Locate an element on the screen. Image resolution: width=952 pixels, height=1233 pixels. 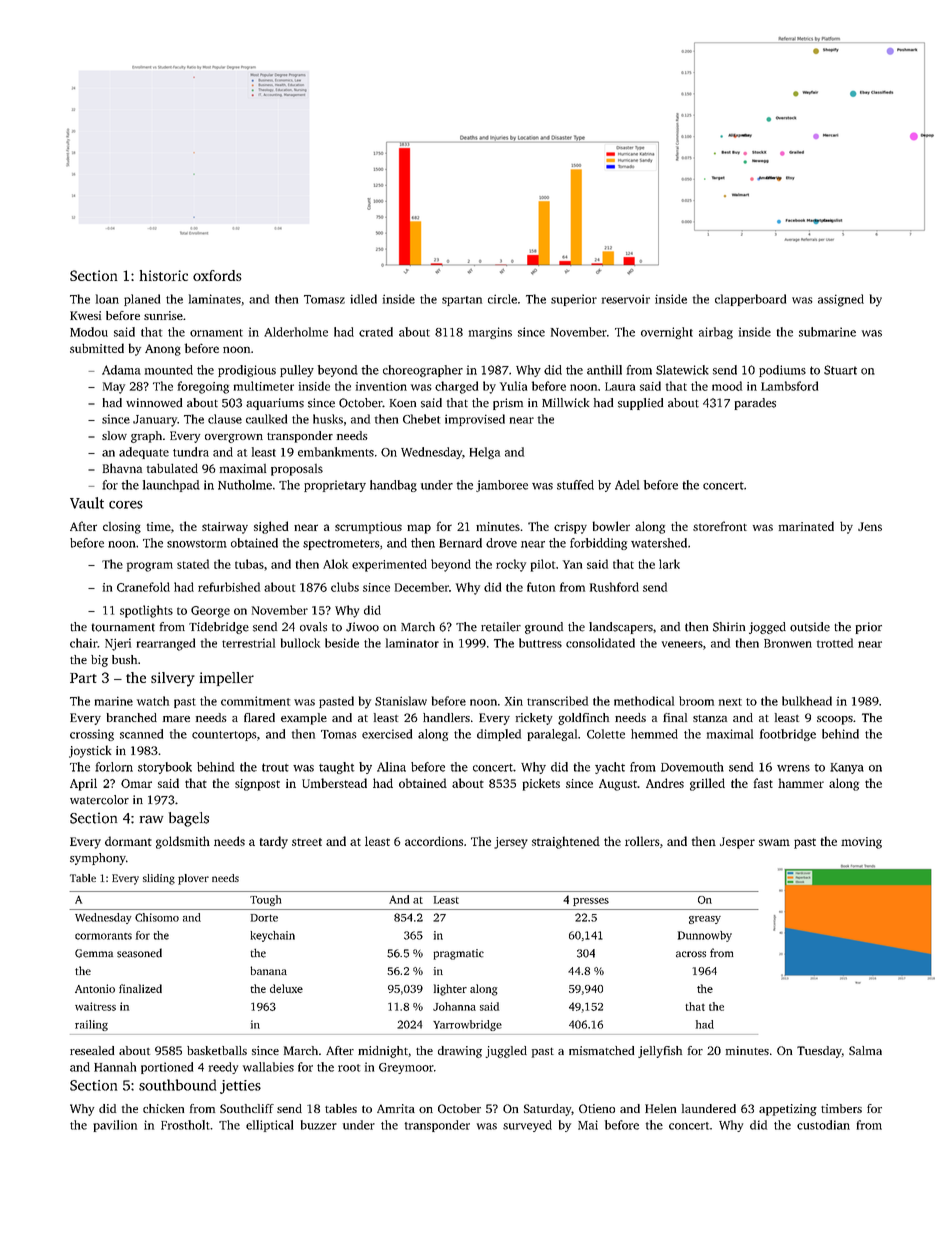
Bronwen is located at coordinates (788, 643).
